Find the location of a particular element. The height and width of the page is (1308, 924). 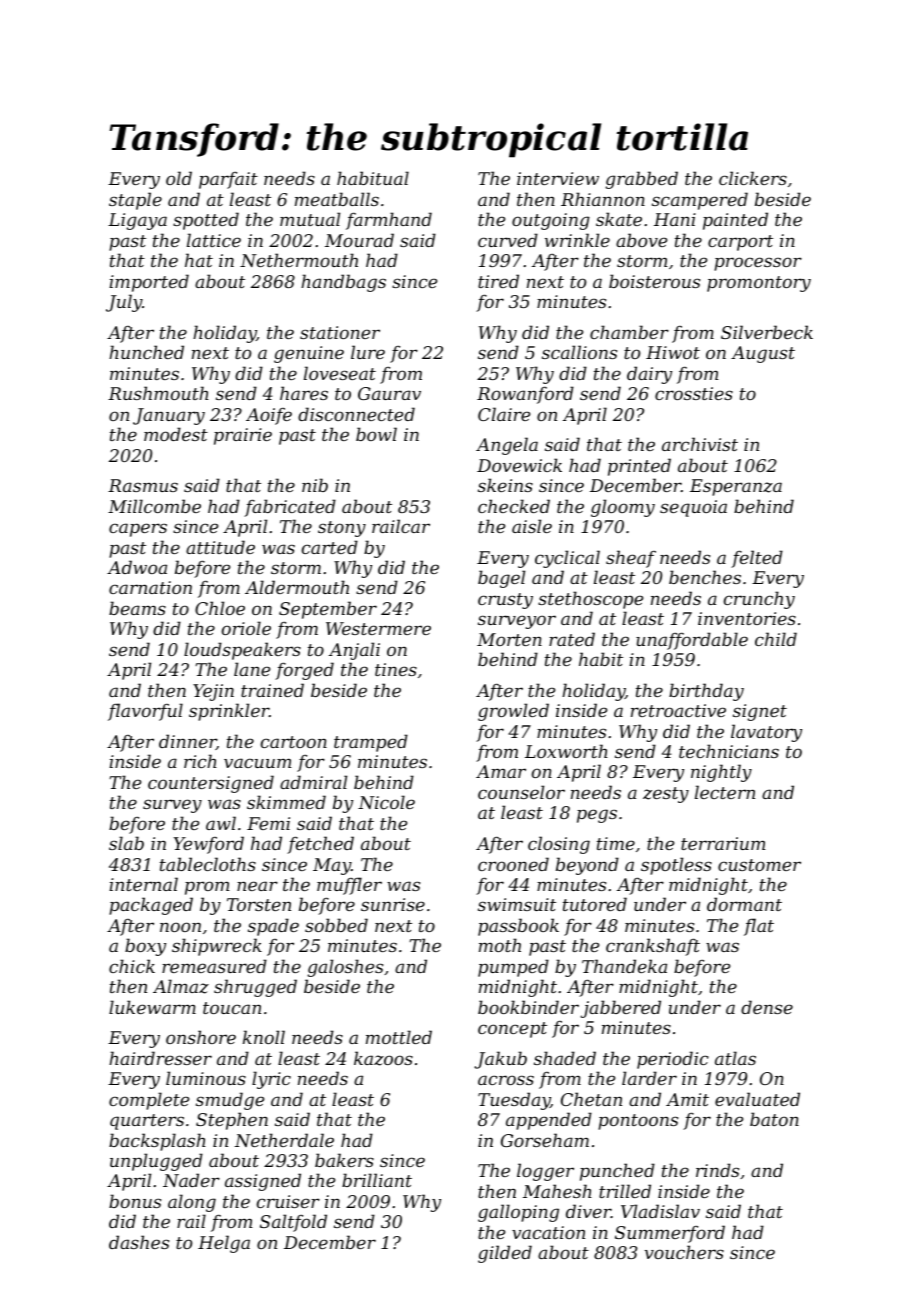

galoshes is located at coordinates (345, 968).
